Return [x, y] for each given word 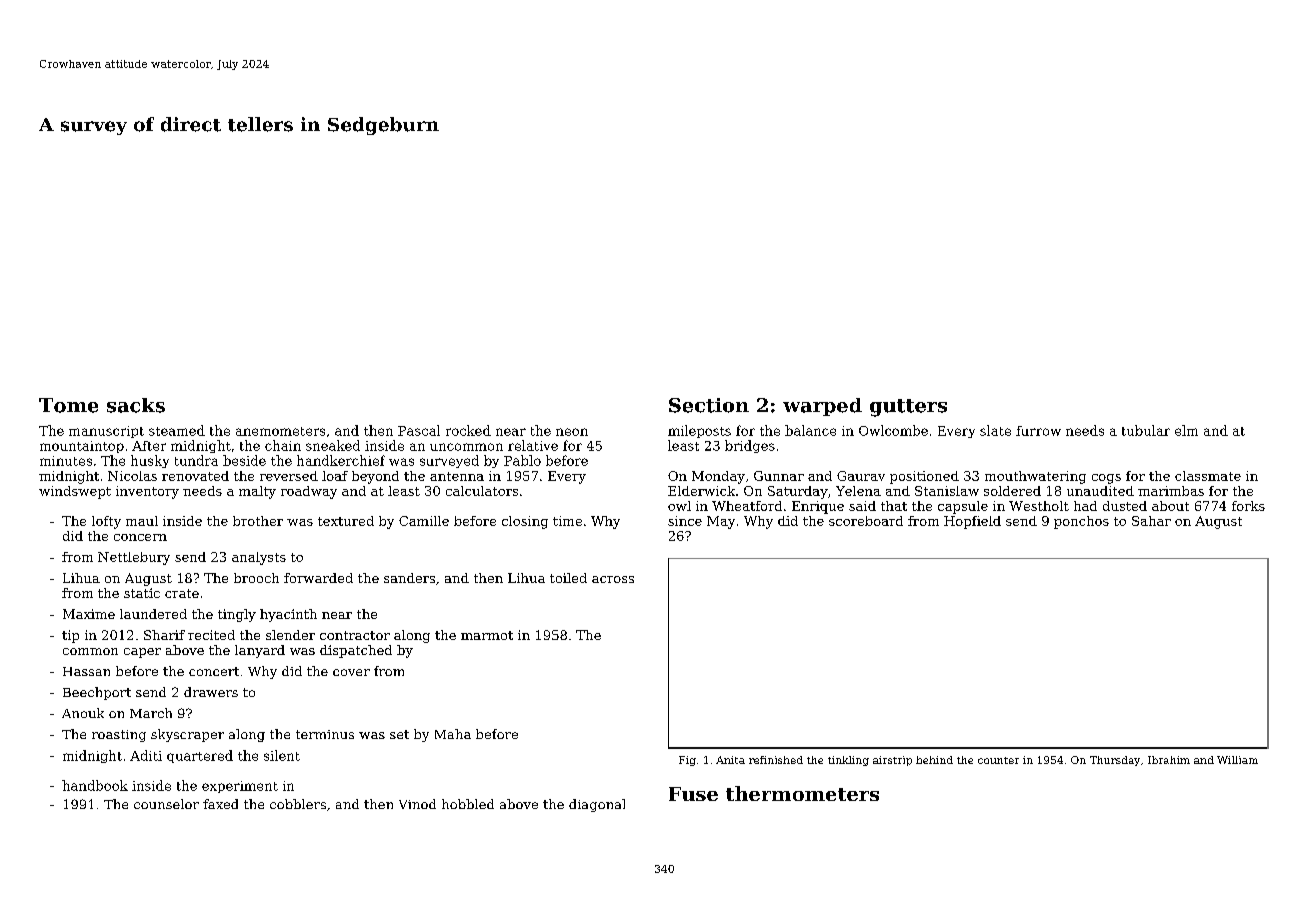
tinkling [848, 761]
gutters [908, 408]
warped [822, 407]
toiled [568, 578]
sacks [136, 405]
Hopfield [972, 522]
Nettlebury [134, 558]
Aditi [146, 755]
